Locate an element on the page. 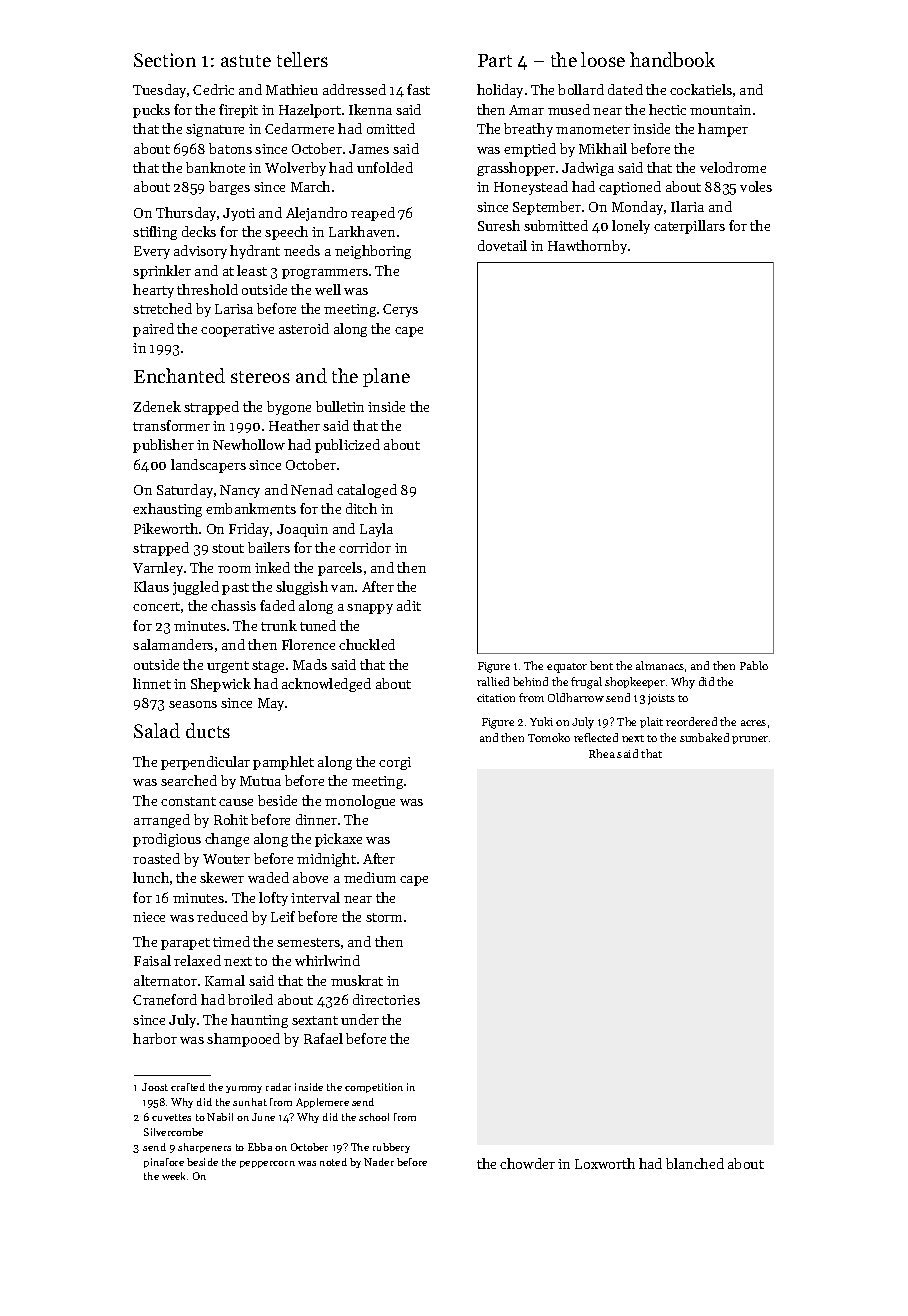 Image resolution: width=908 pixels, height=1316 pixels. May is located at coordinates (271, 704).
